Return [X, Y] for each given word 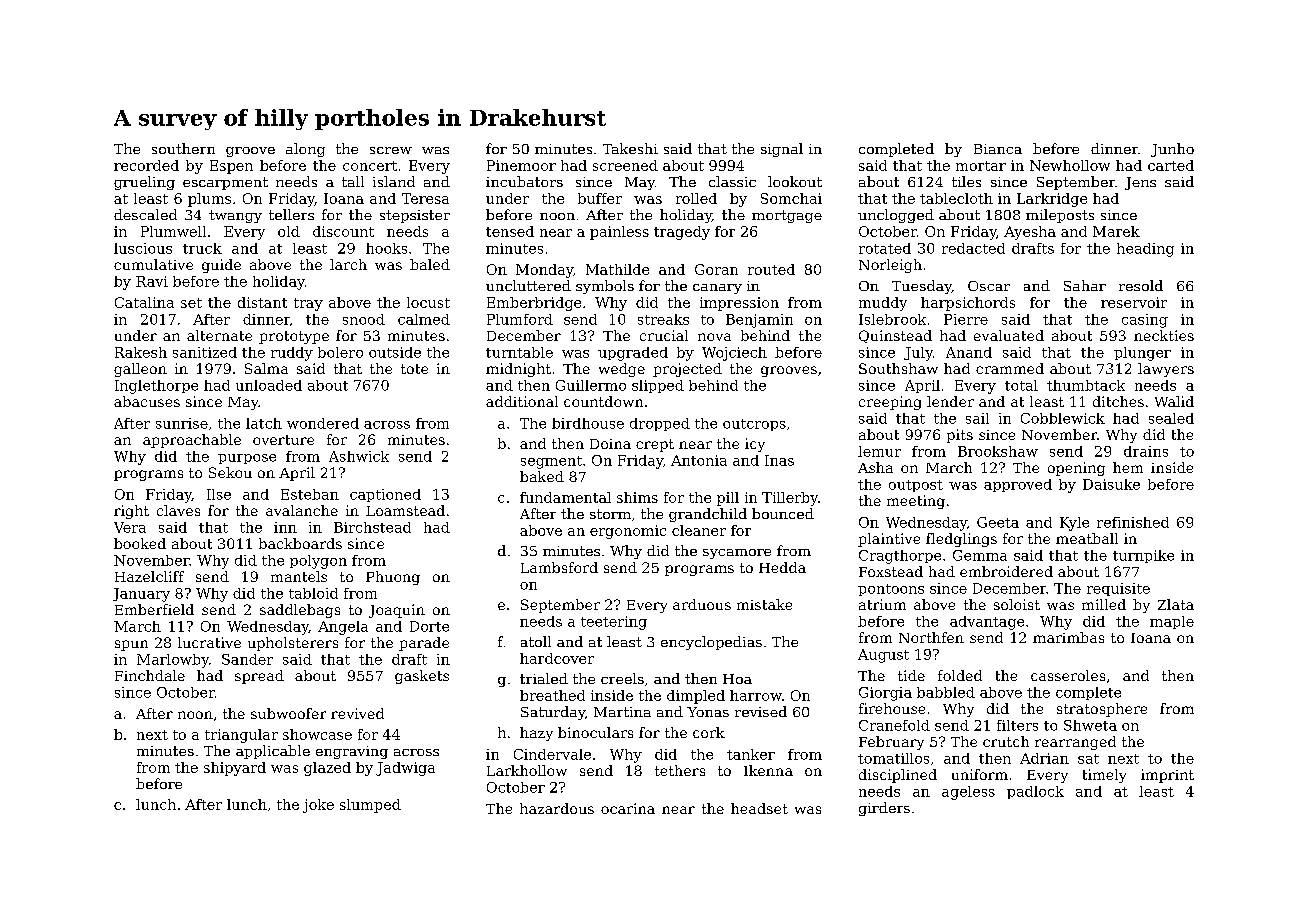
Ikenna [768, 770]
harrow [756, 695]
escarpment [225, 183]
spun [131, 645]
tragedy [682, 233]
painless [619, 233]
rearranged [1075, 743]
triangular [241, 736]
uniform [980, 774]
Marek [1116, 231]
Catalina [144, 302]
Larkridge [1052, 200]
